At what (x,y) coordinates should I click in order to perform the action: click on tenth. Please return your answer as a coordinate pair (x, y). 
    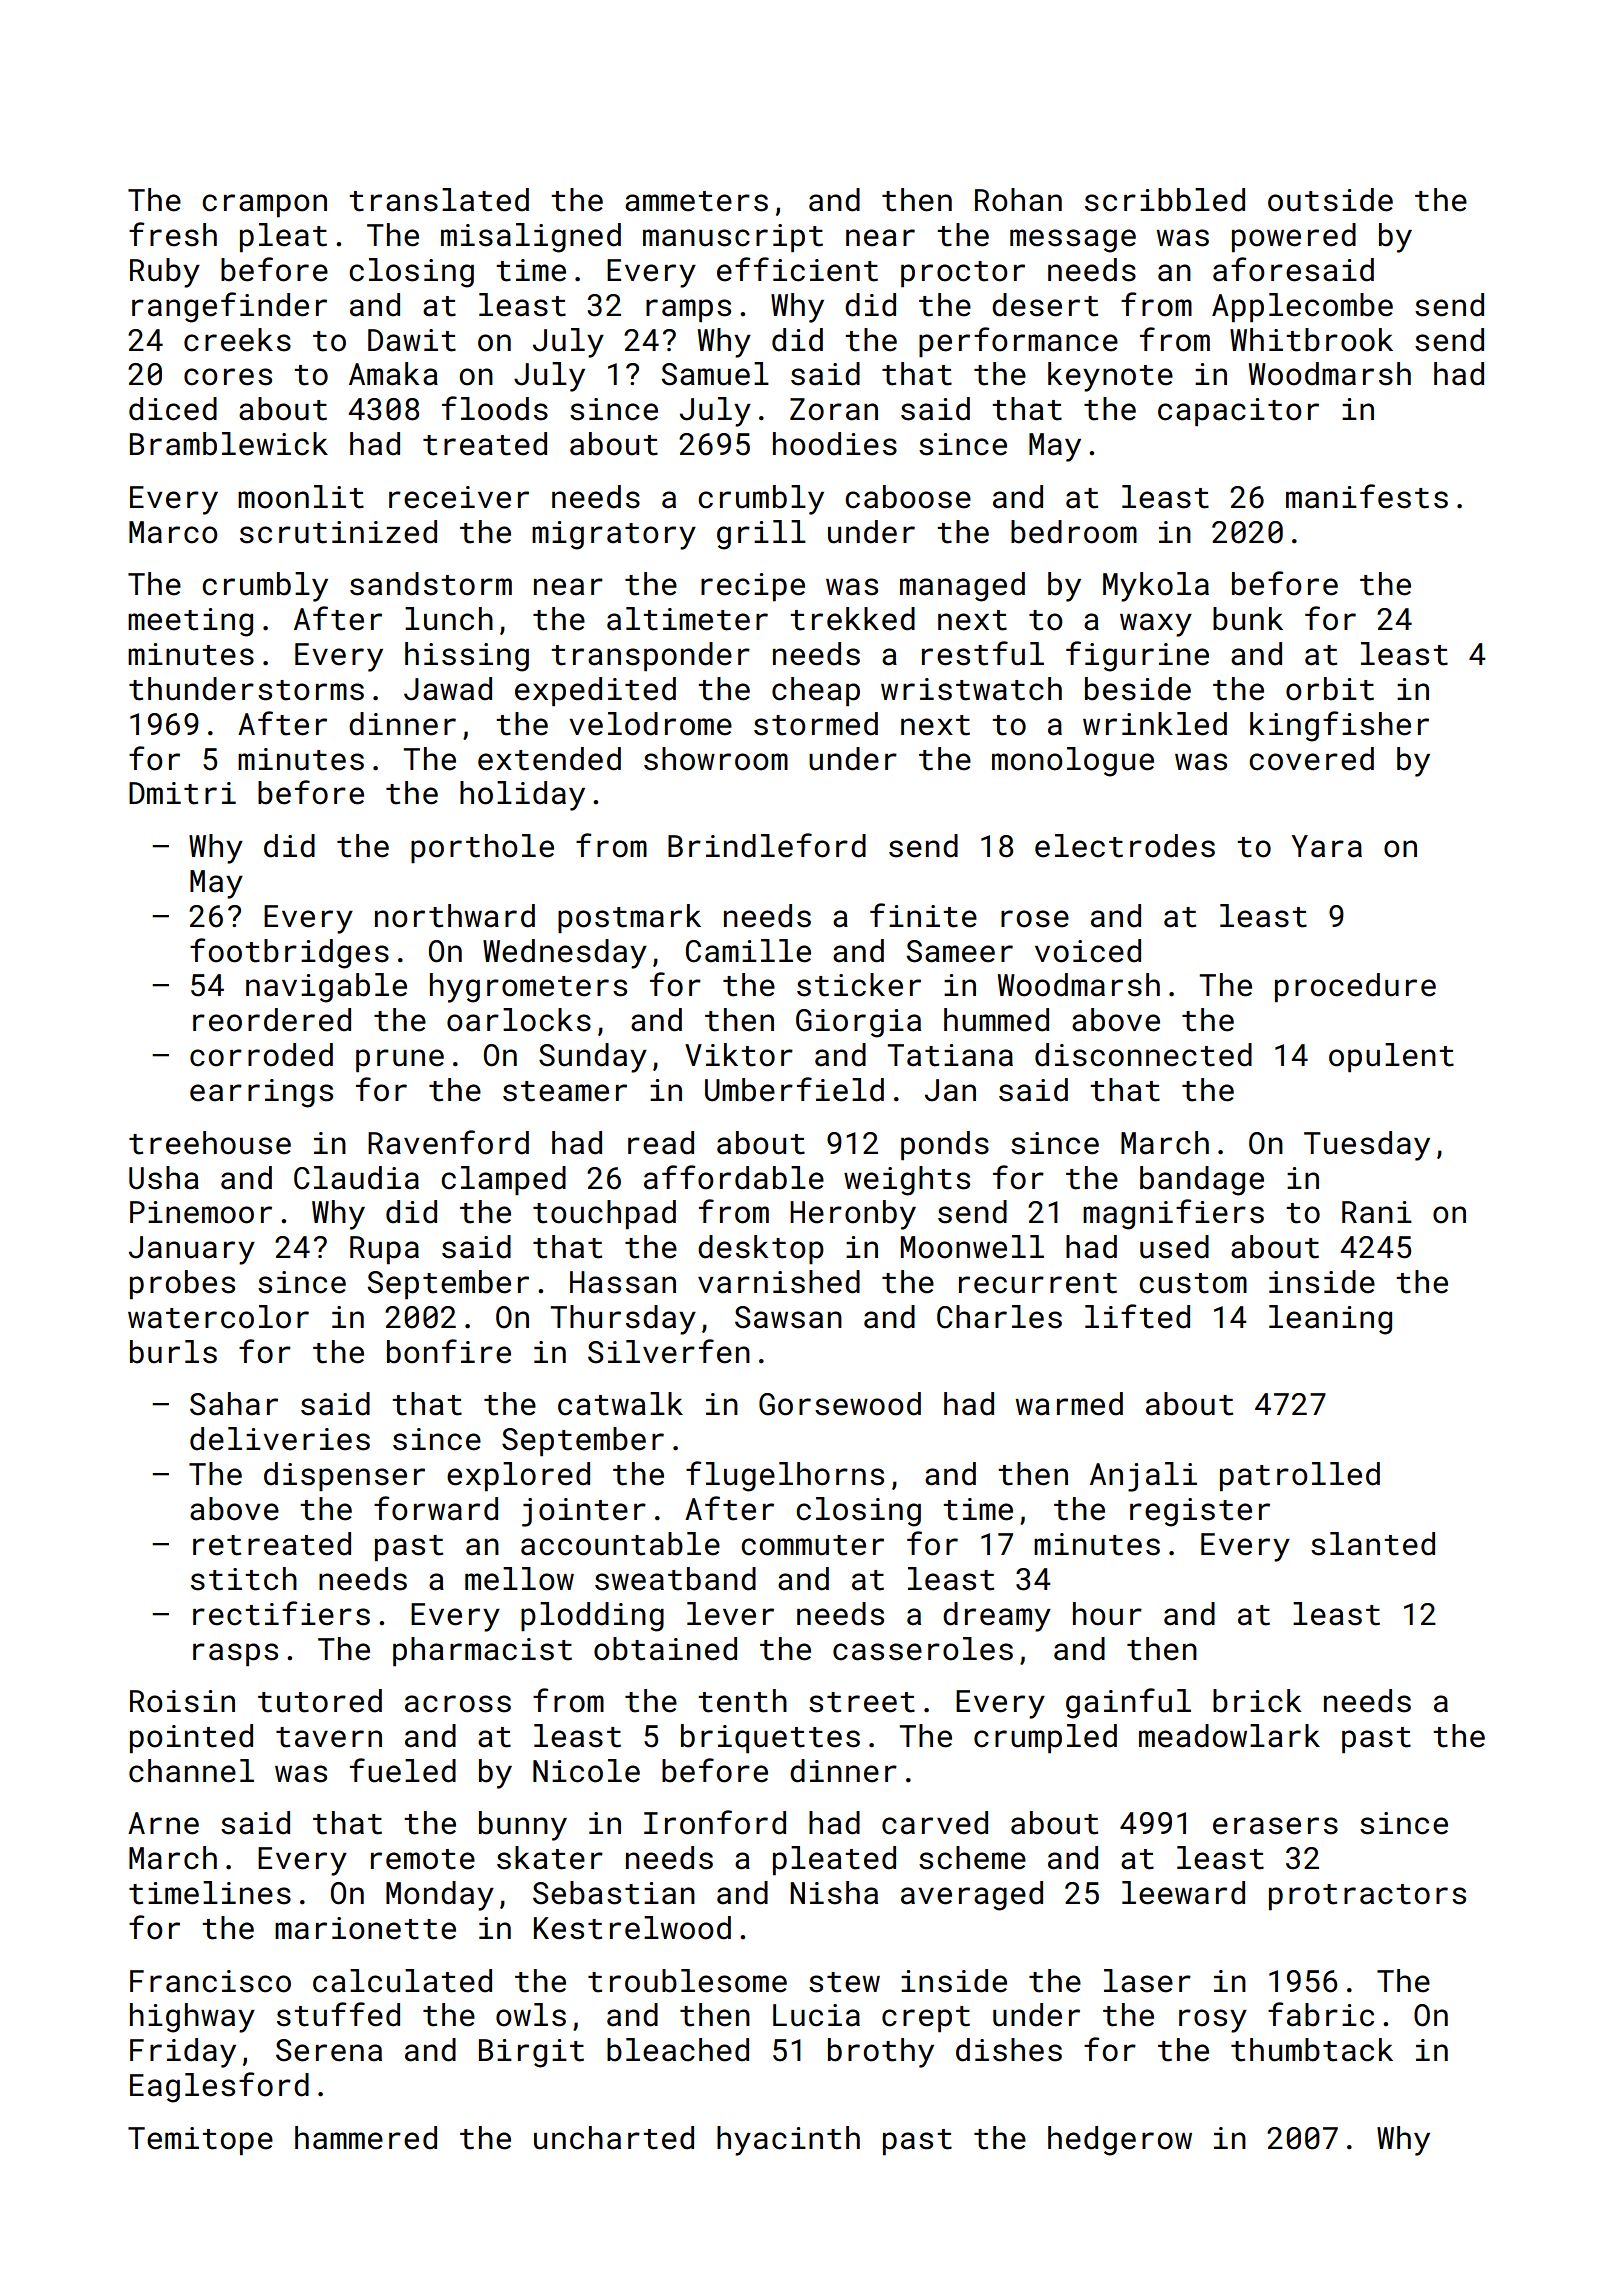
    Looking at the image, I should click on (742, 1701).
